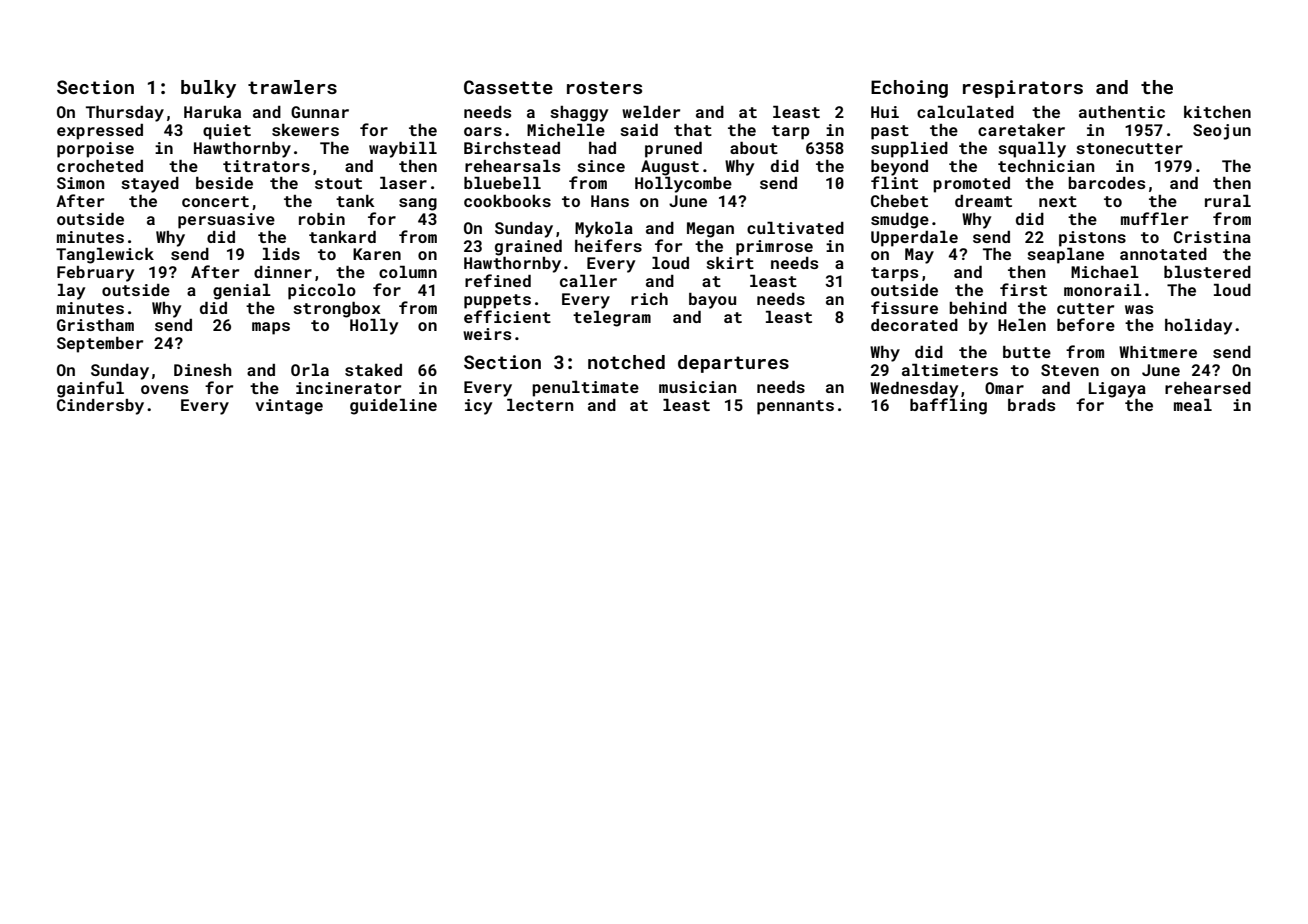 This document has width=1308, height=924. Describe the element at coordinates (697, 387) in the document. I see `musician` at that location.
